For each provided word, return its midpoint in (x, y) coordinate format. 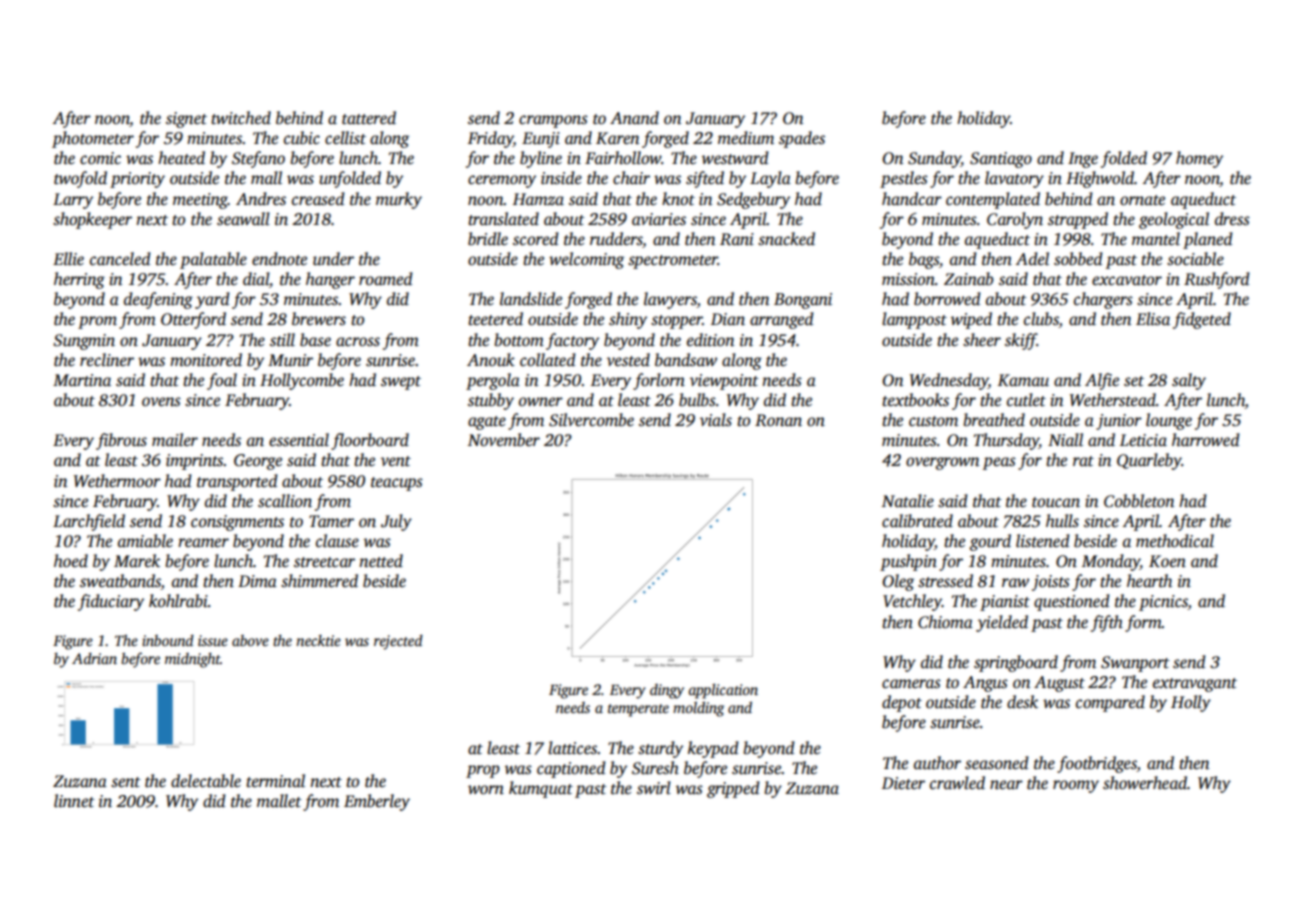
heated (181, 158)
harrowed (1206, 439)
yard (212, 300)
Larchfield (89, 522)
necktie (318, 640)
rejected (398, 642)
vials (716, 420)
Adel (1032, 259)
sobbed (1078, 259)
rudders (616, 240)
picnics (1163, 603)
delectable (206, 781)
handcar (912, 198)
